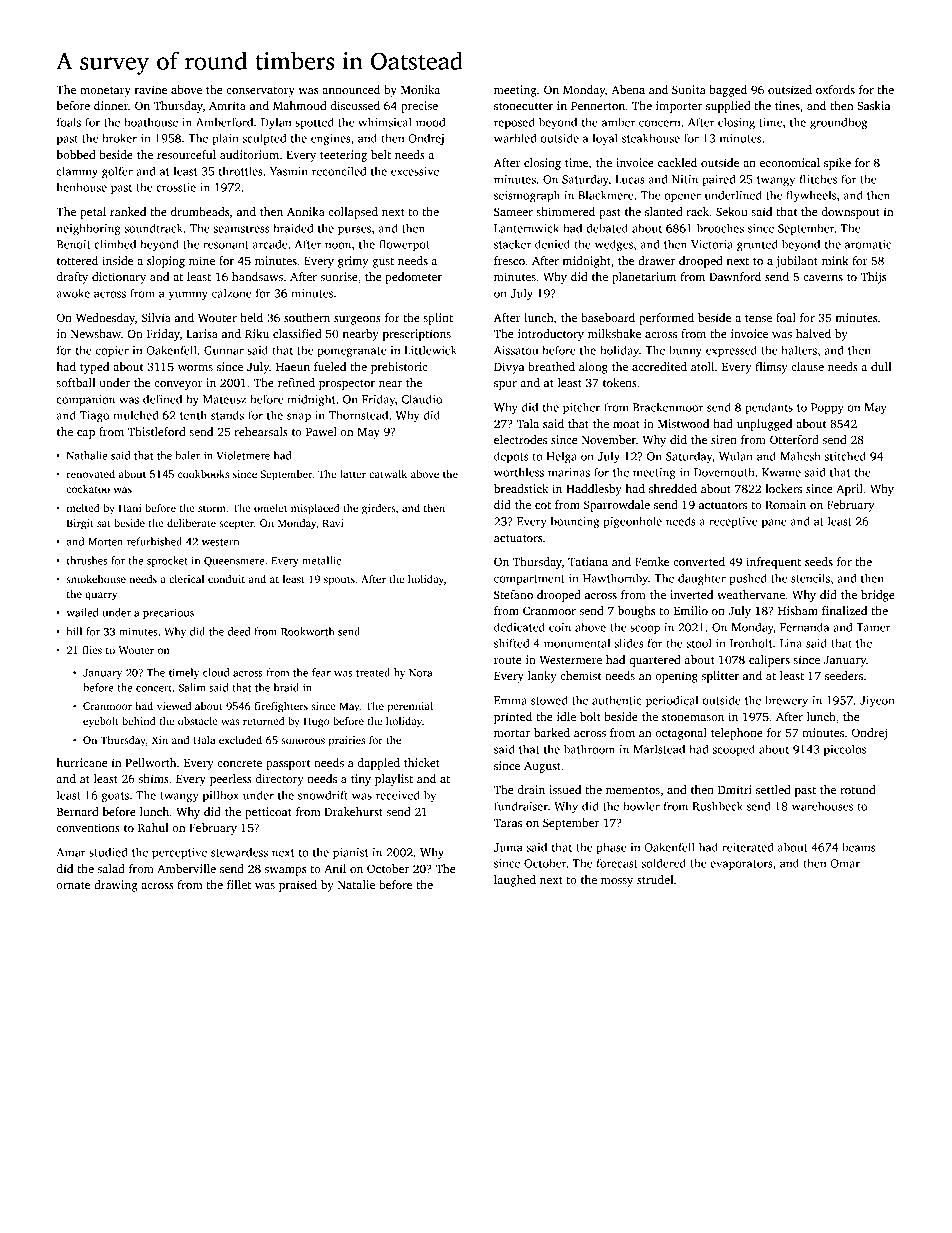 Image resolution: width=952 pixels, height=1233 pixels. Describe the element at coordinates (293, 367) in the screenshot. I see `Haeun` at that location.
